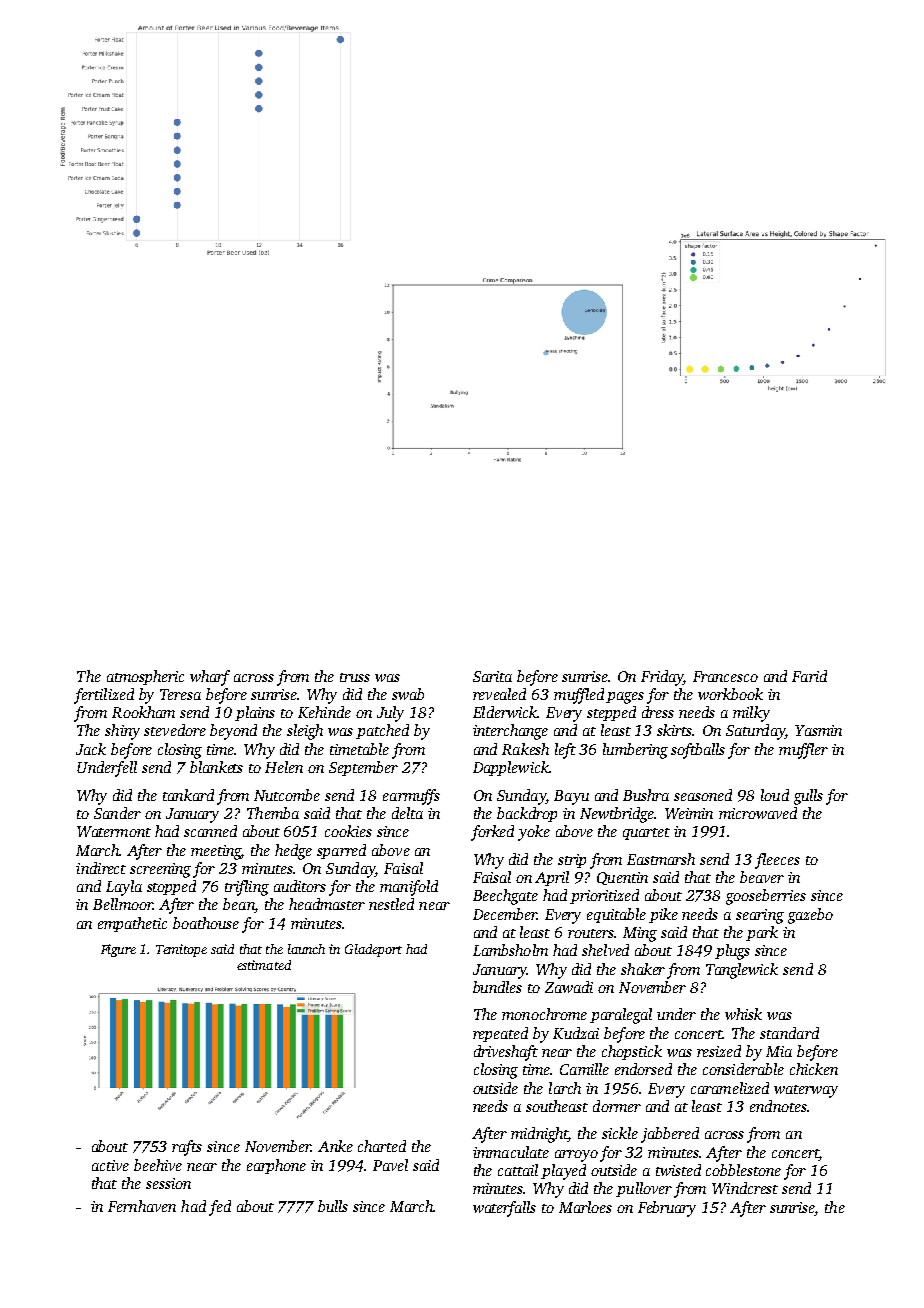  Describe the element at coordinates (621, 1016) in the screenshot. I see `paralegal` at that location.
